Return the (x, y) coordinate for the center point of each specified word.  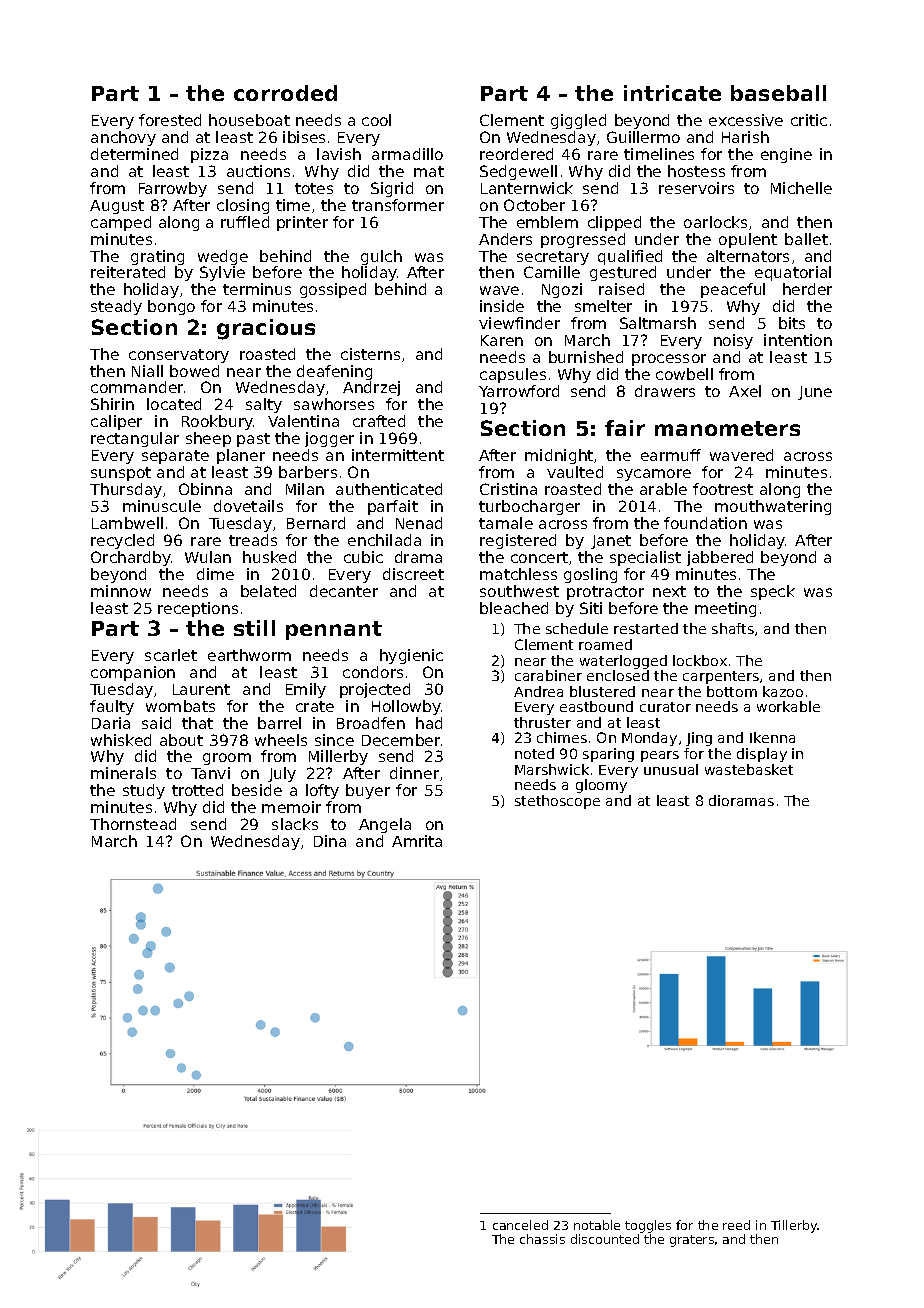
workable (788, 706)
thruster (542, 722)
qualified (630, 257)
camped (121, 223)
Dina (330, 841)
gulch (381, 257)
